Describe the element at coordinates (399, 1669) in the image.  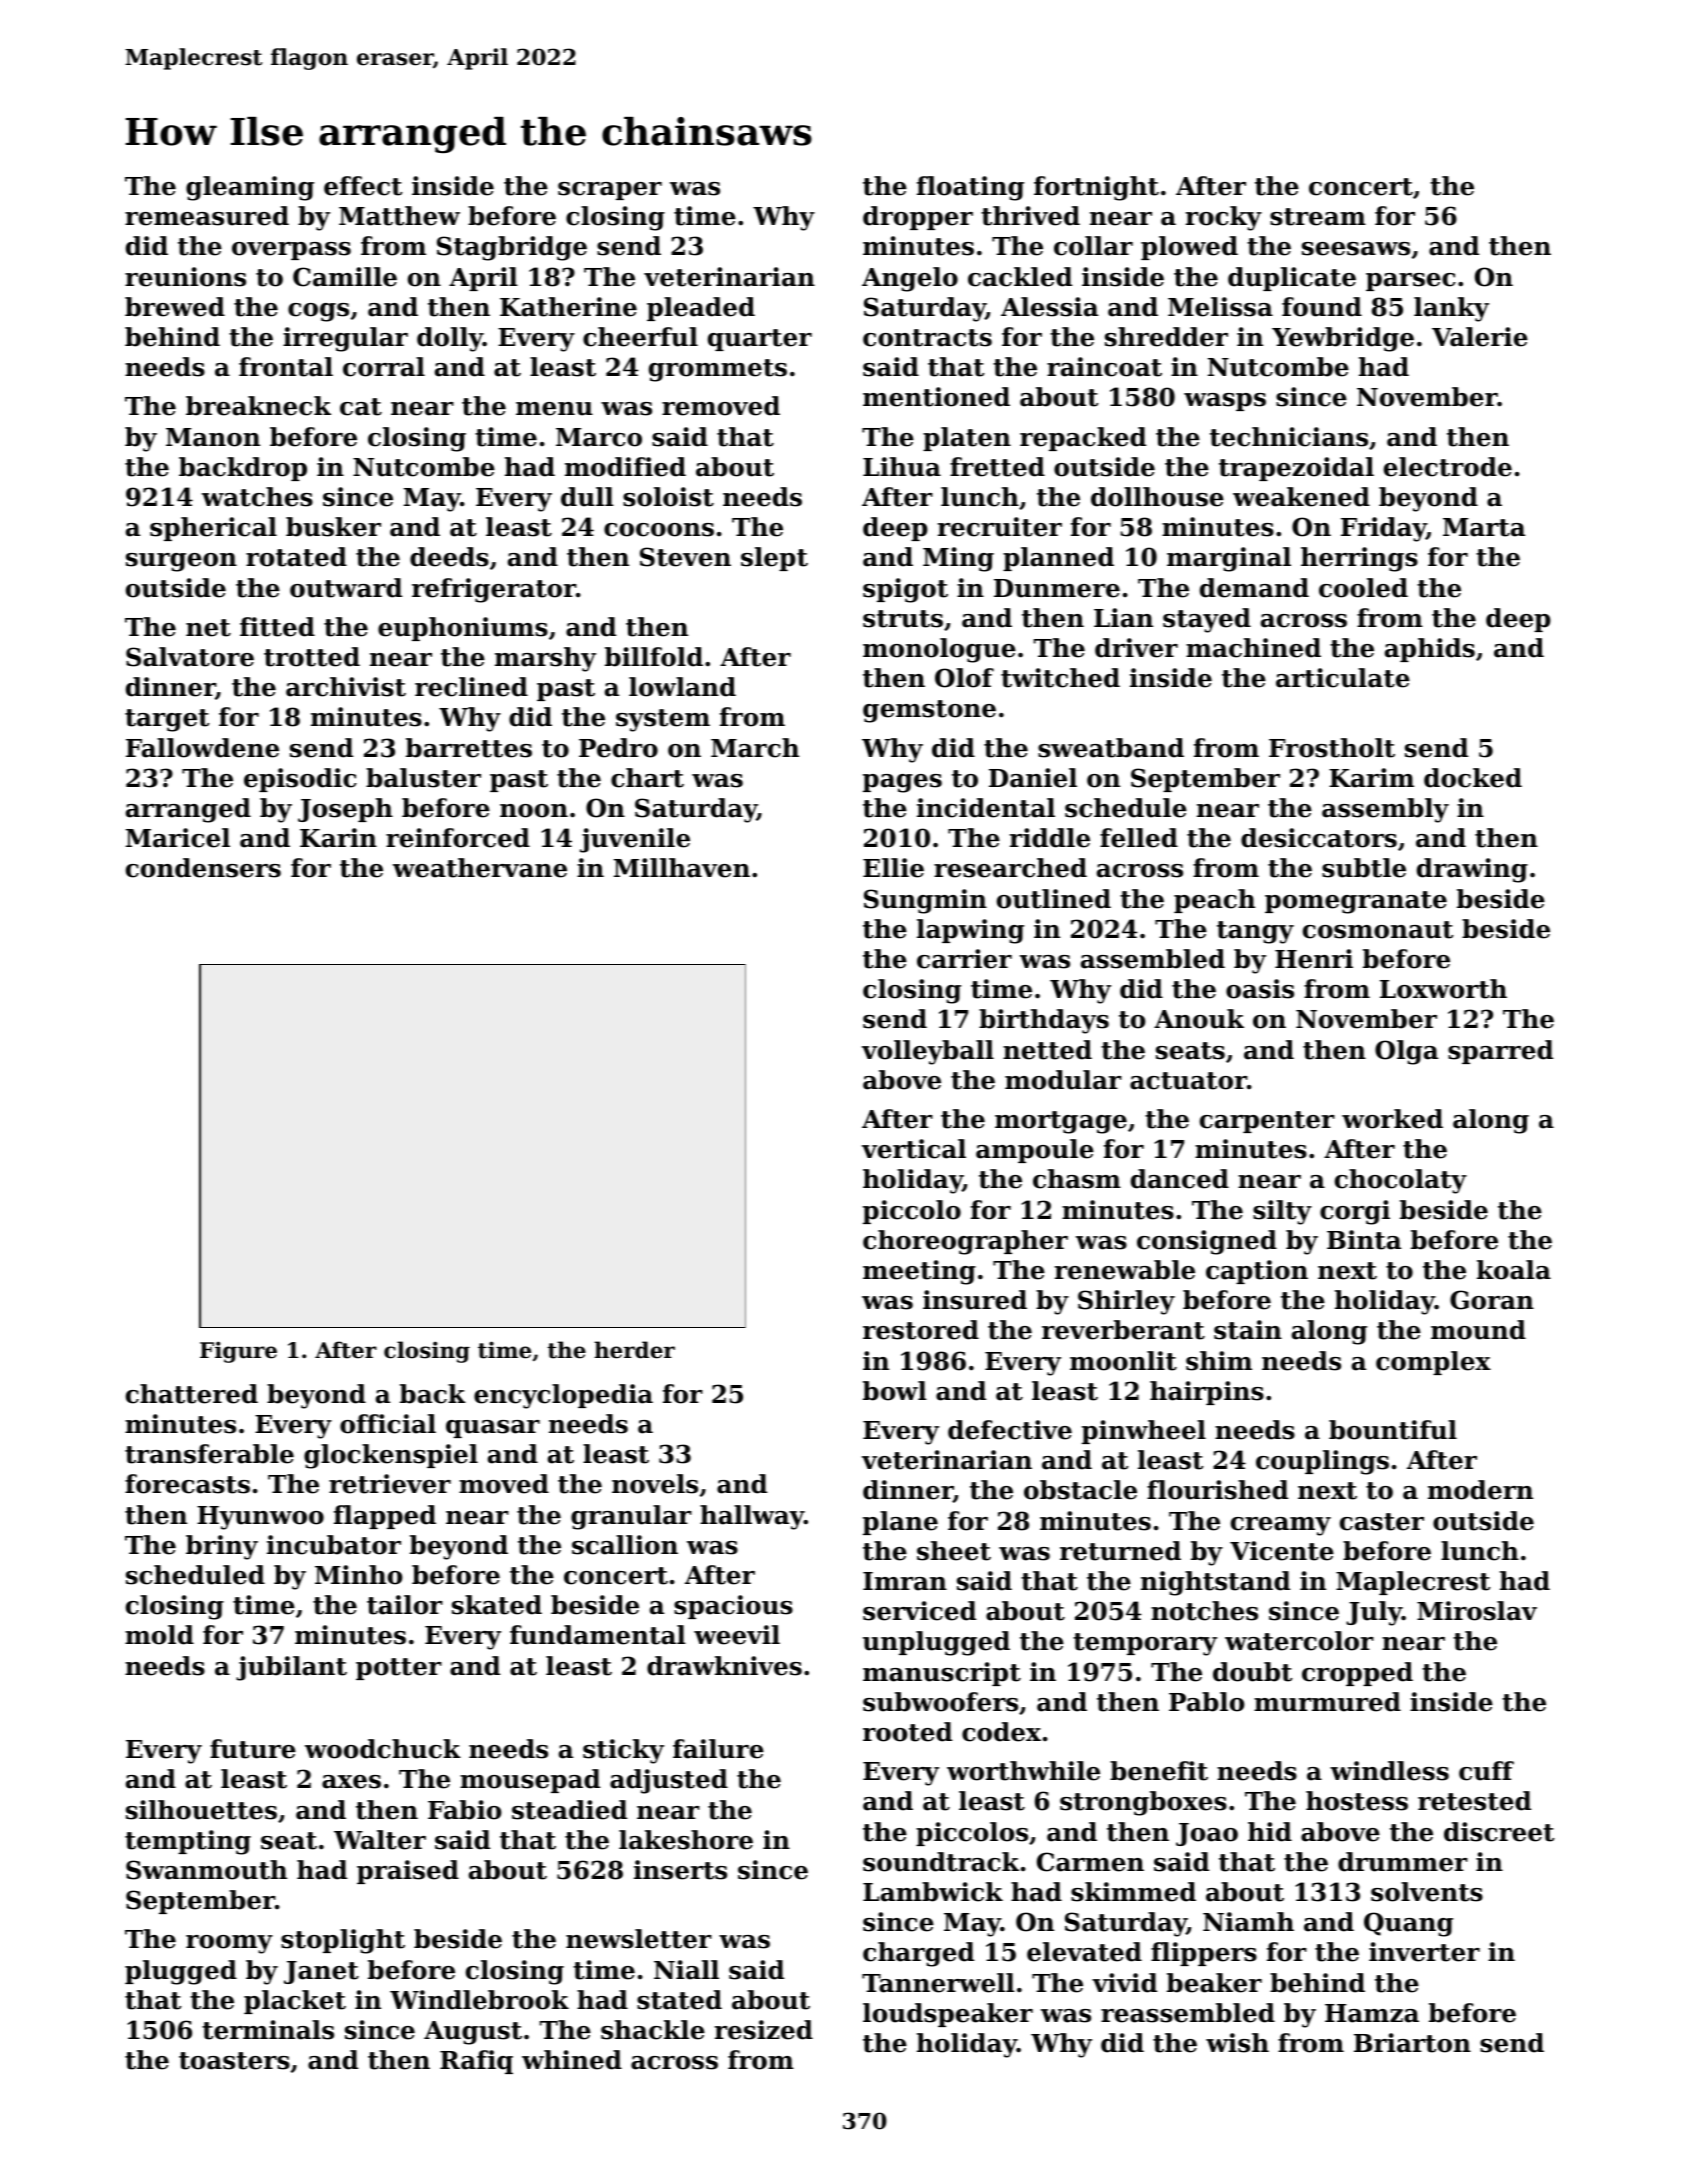
I see `potter` at that location.
